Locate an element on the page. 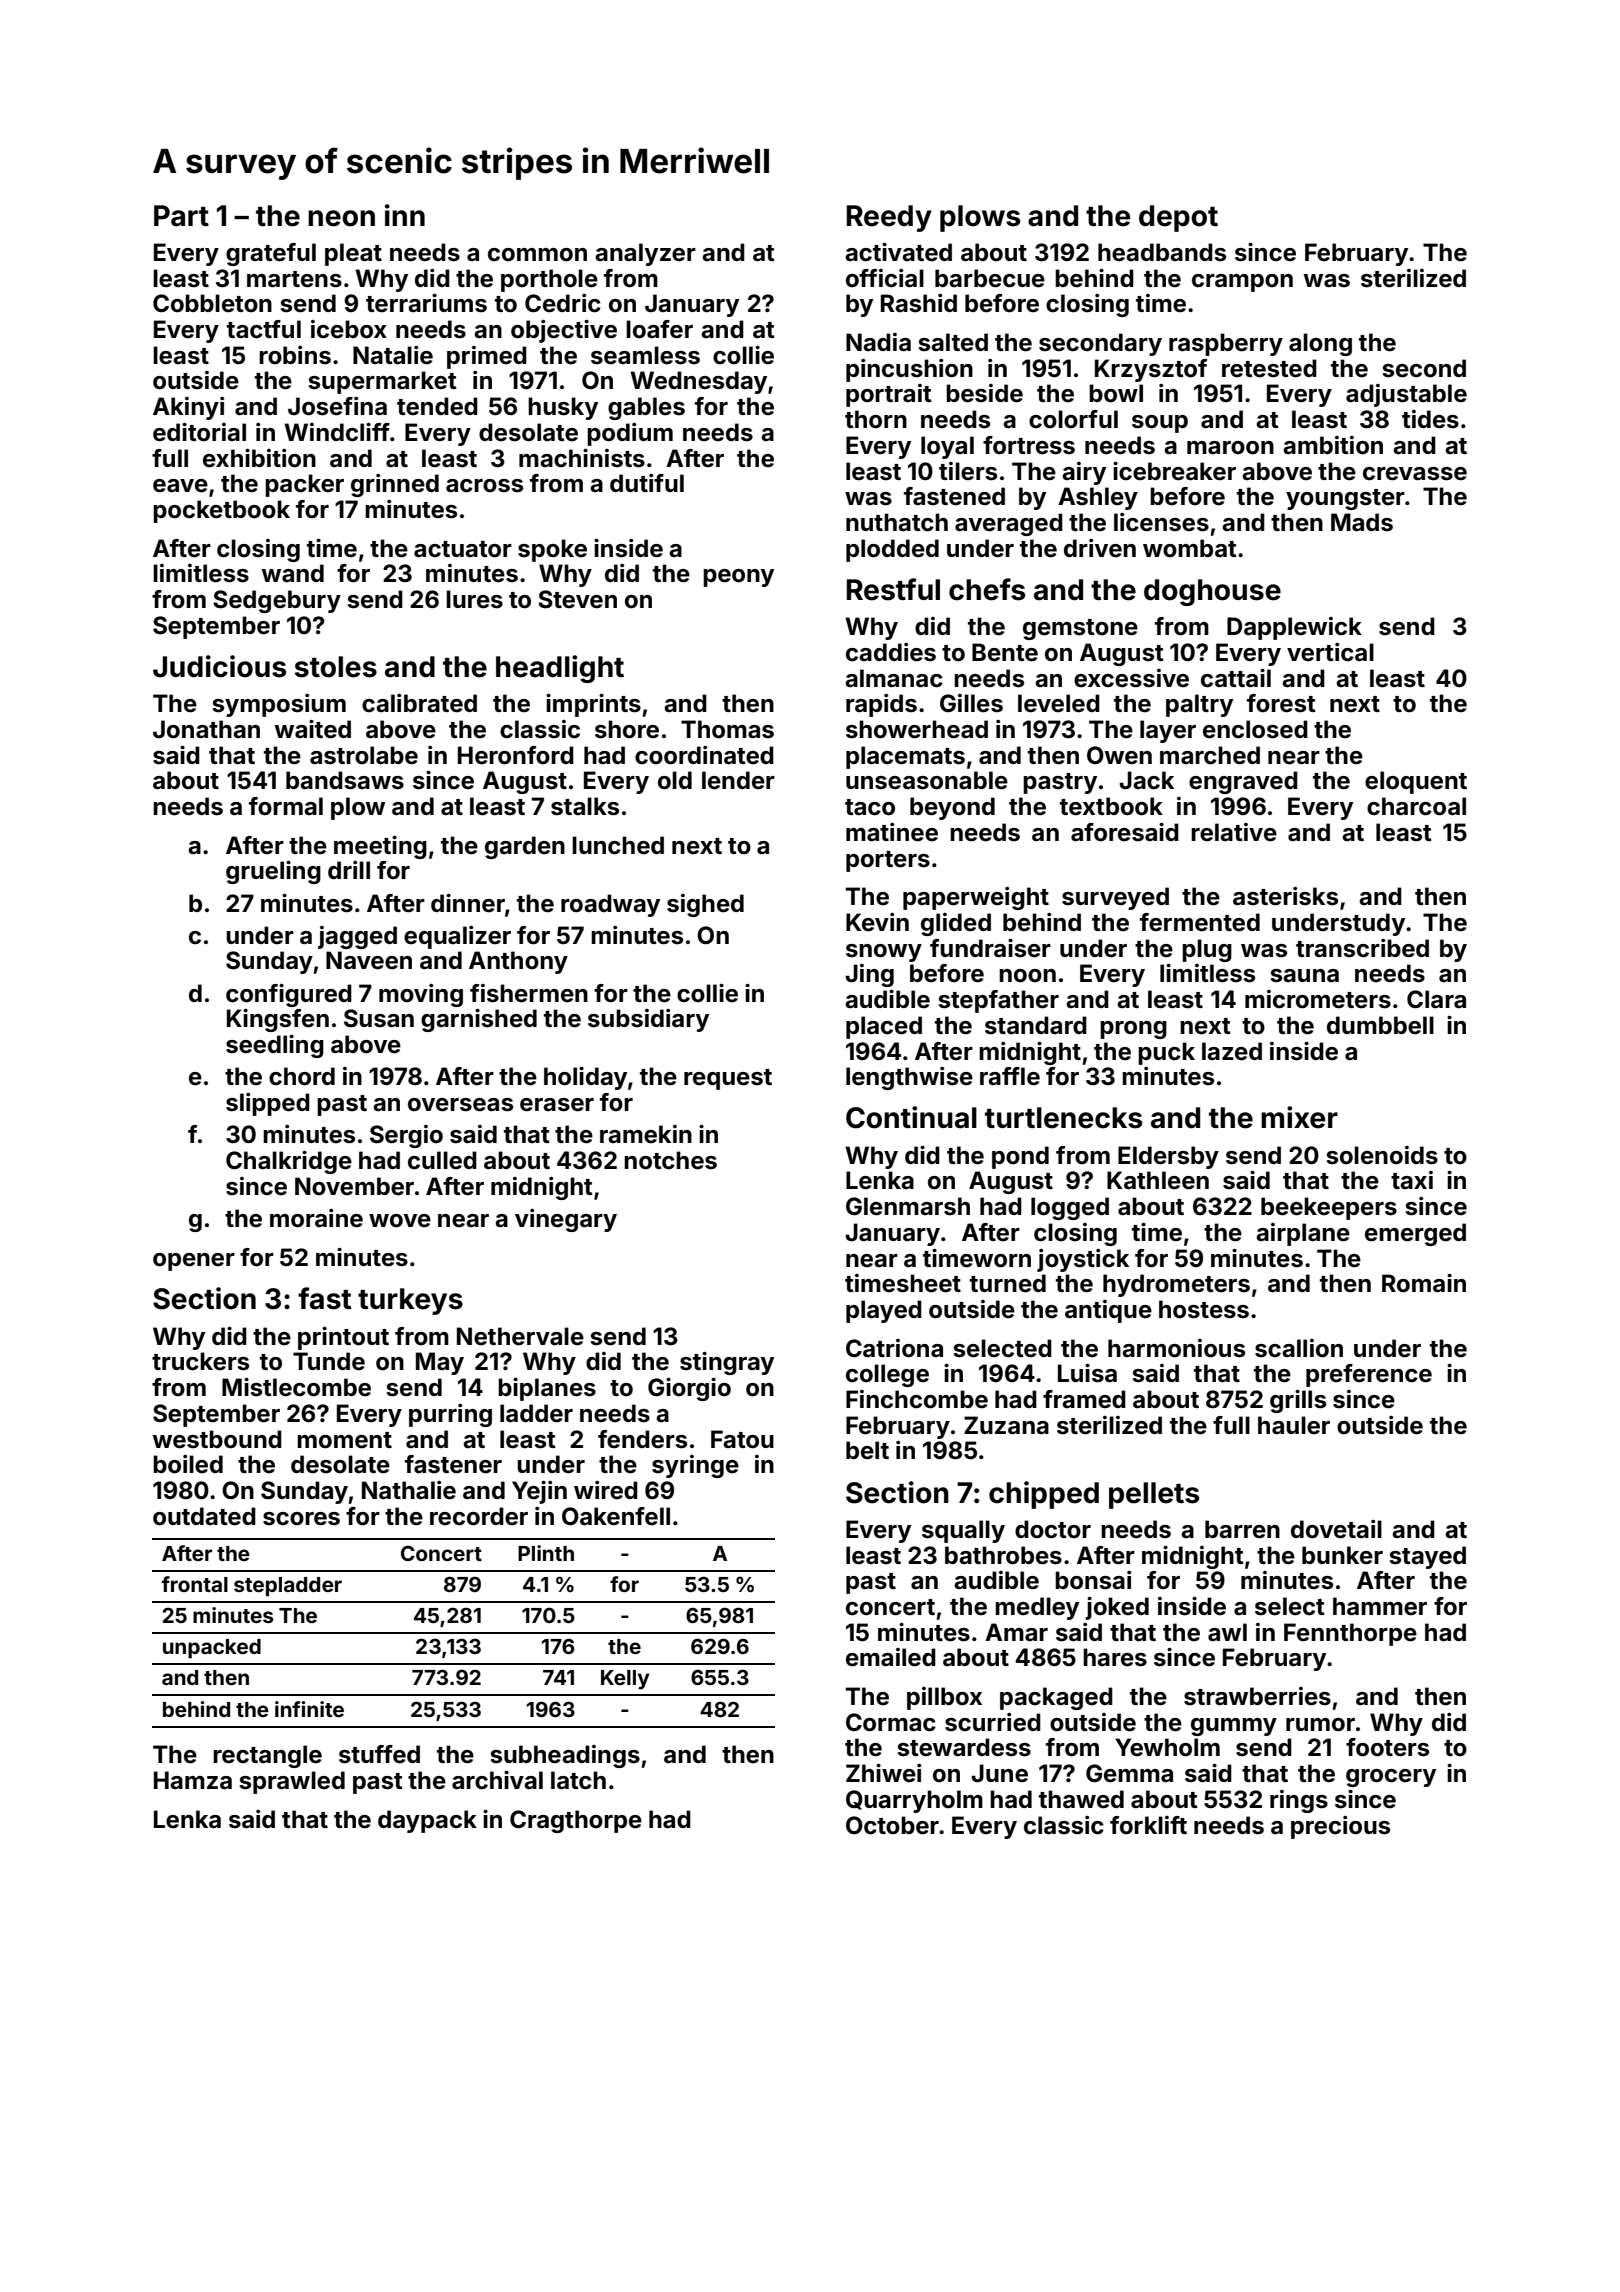 The height and width of the image is (2292, 1620). thorn is located at coordinates (876, 419).
